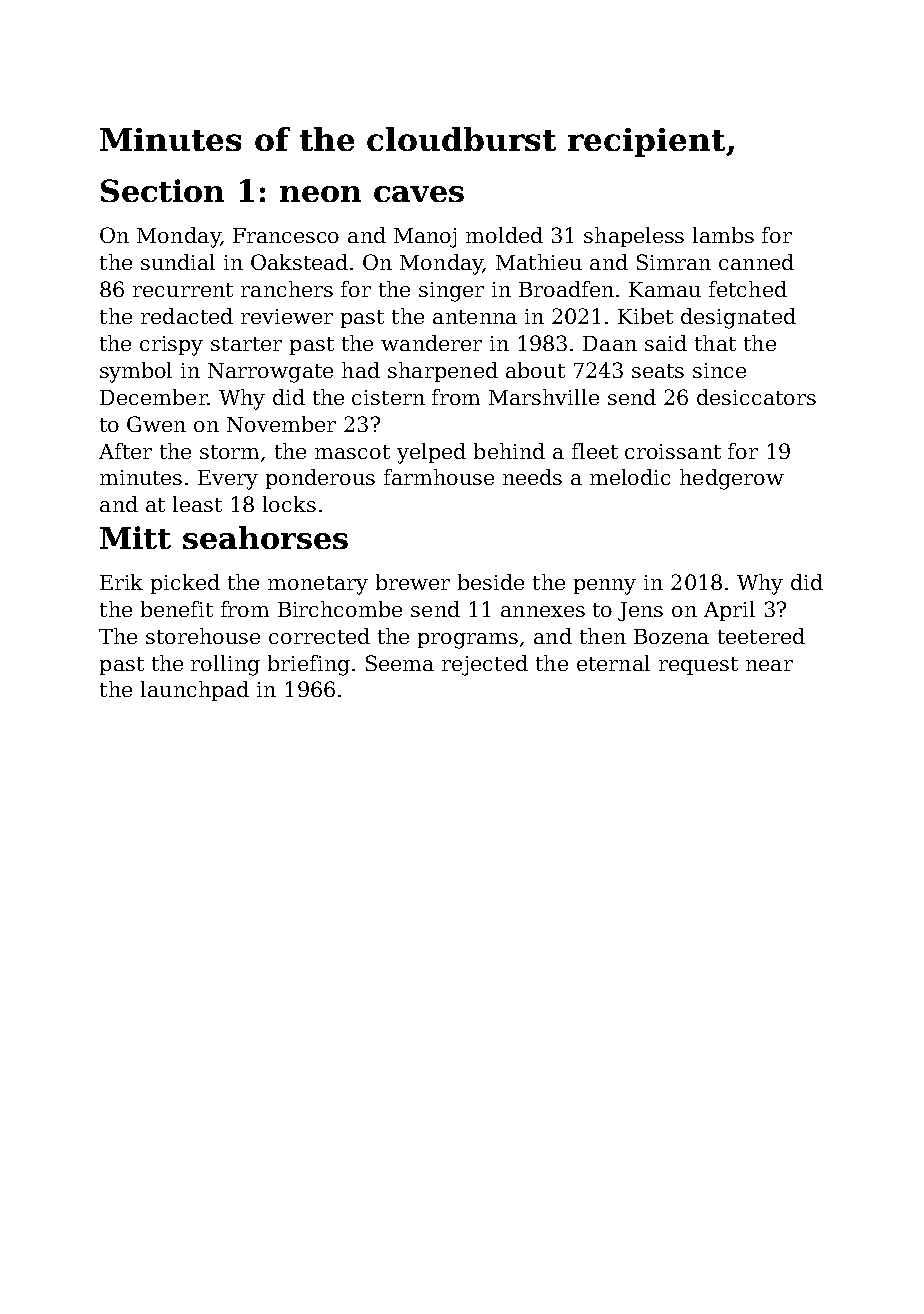  Describe the element at coordinates (195, 691) in the screenshot. I see `launchpad` at that location.
